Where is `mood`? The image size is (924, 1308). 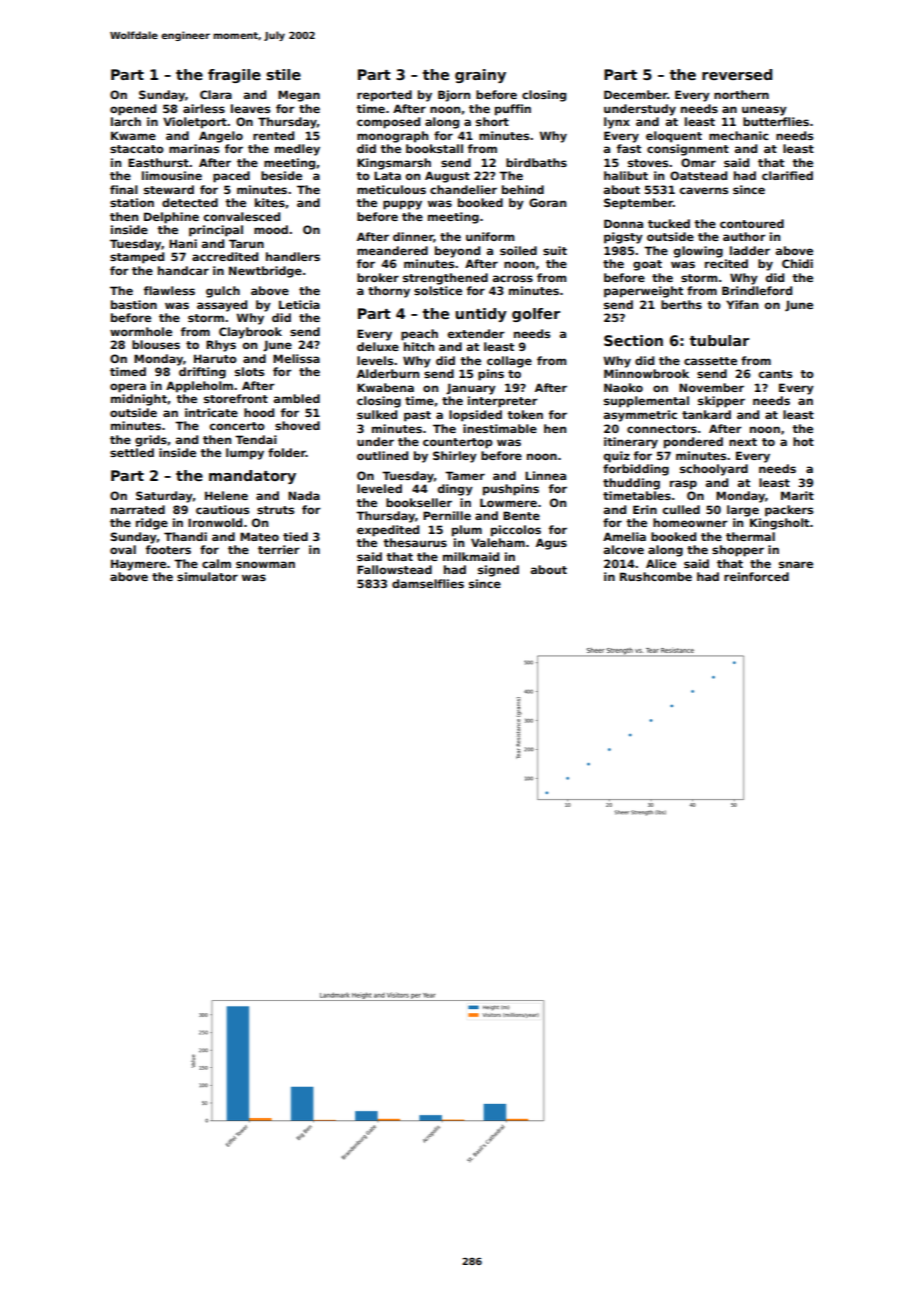
mood is located at coordinates (271, 229).
